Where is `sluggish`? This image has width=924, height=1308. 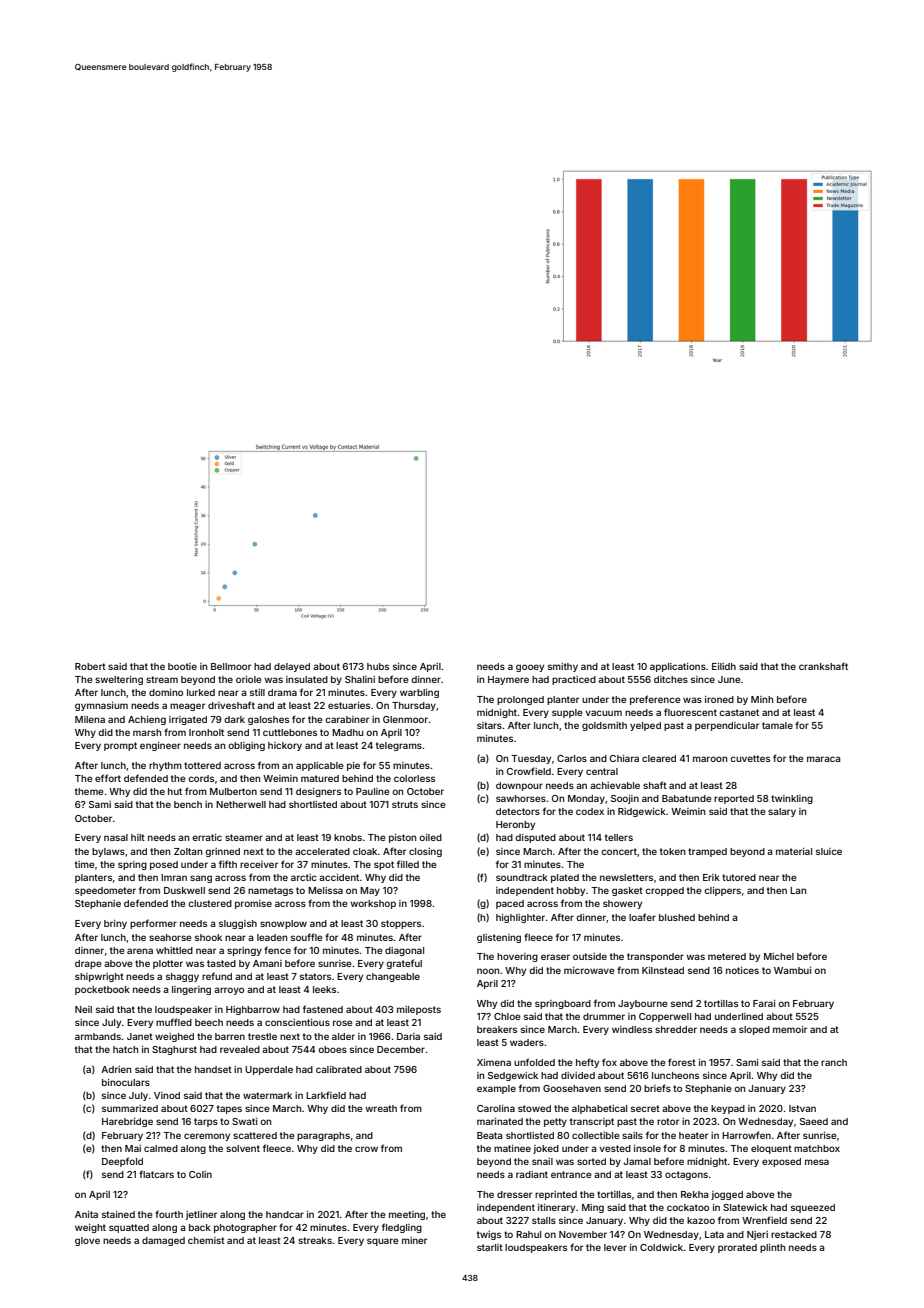 sluggish is located at coordinates (238, 924).
